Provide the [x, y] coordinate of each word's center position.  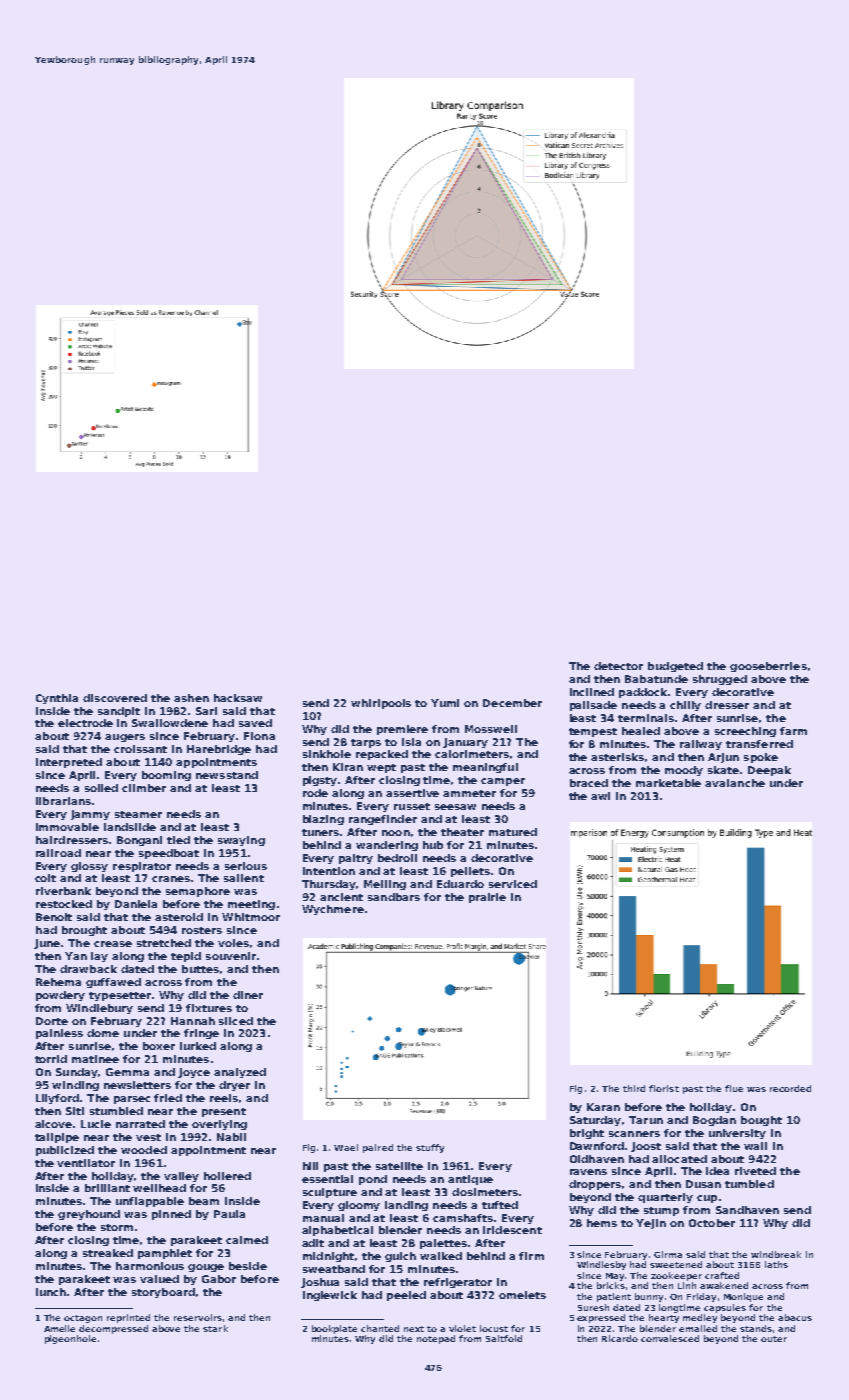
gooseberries [768, 667]
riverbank [63, 891]
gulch [400, 1257]
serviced [513, 884]
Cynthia [57, 699]
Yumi [445, 703]
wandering [387, 846]
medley [700, 1318]
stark [215, 1328]
